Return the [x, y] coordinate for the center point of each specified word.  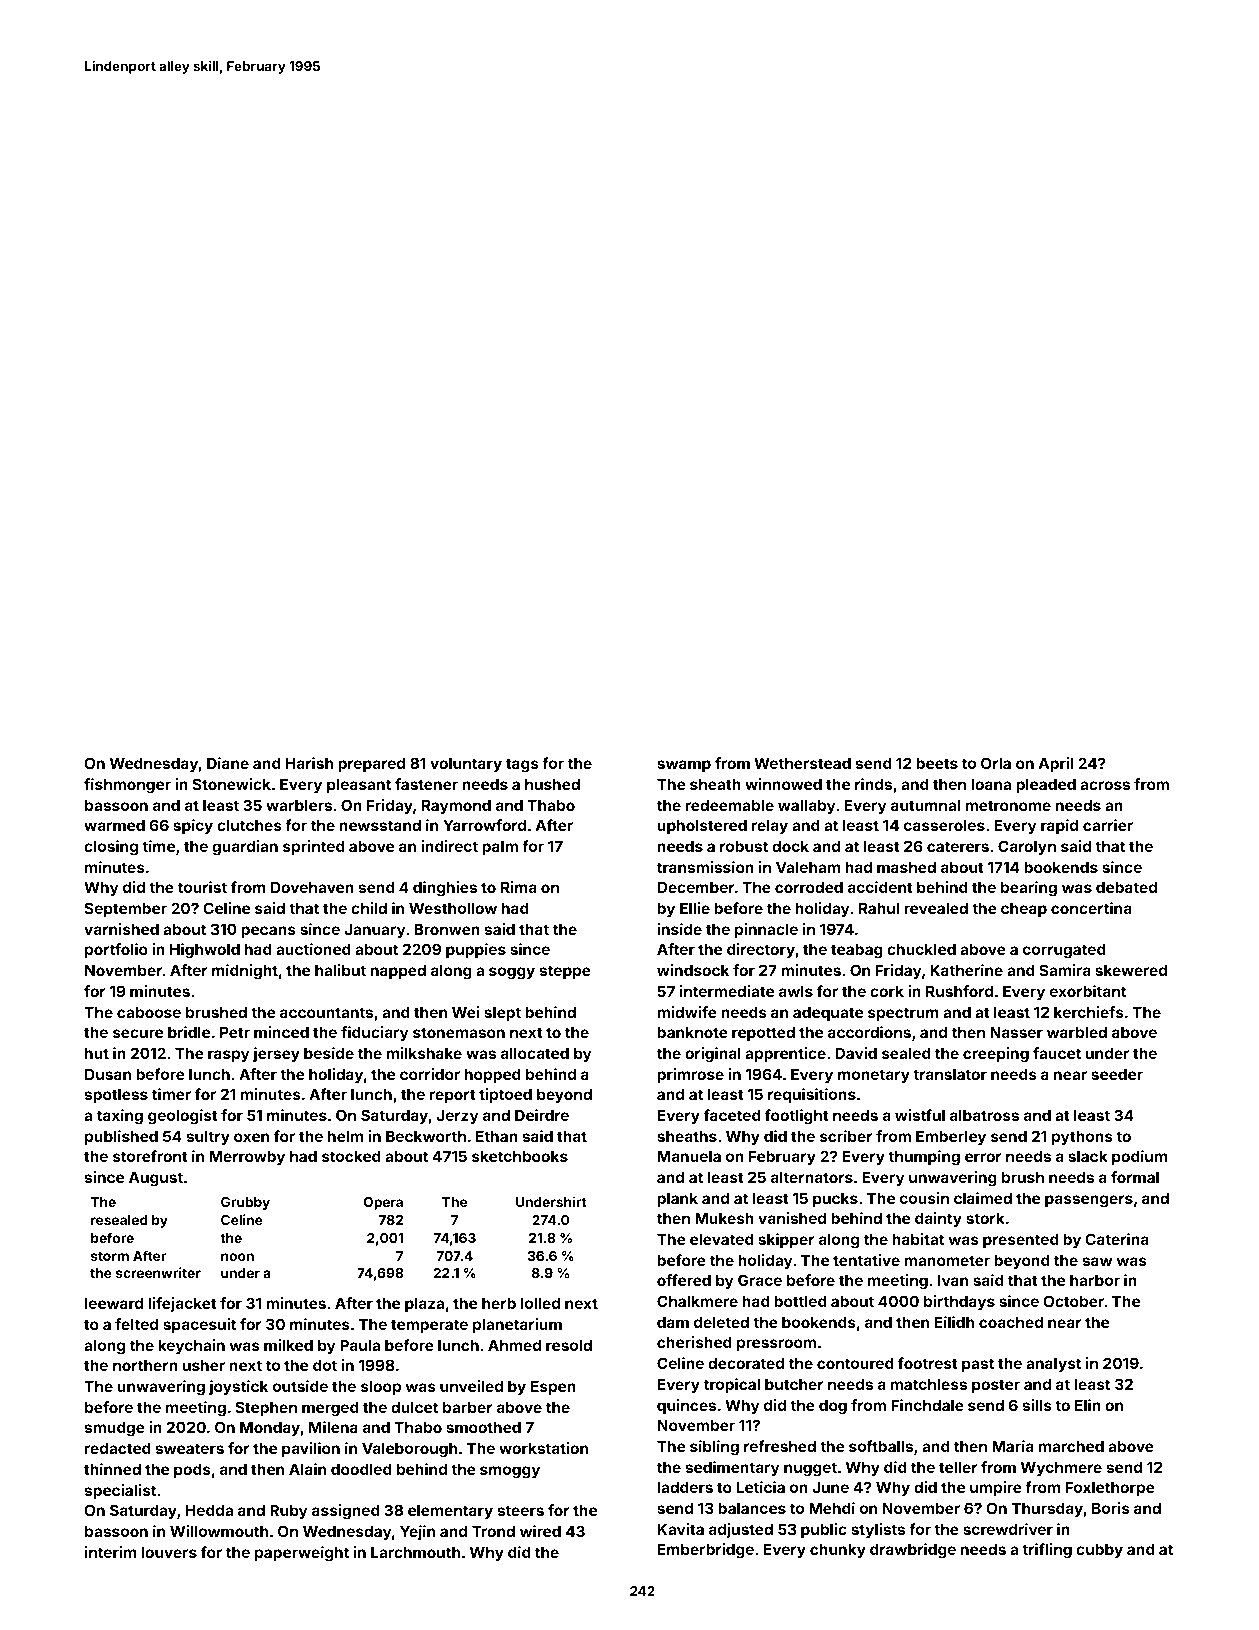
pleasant [359, 786]
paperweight [302, 1554]
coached [1011, 1322]
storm [110, 1256]
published [121, 1137]
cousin [924, 1198]
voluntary [466, 765]
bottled [800, 1301]
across [1105, 785]
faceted [732, 1115]
